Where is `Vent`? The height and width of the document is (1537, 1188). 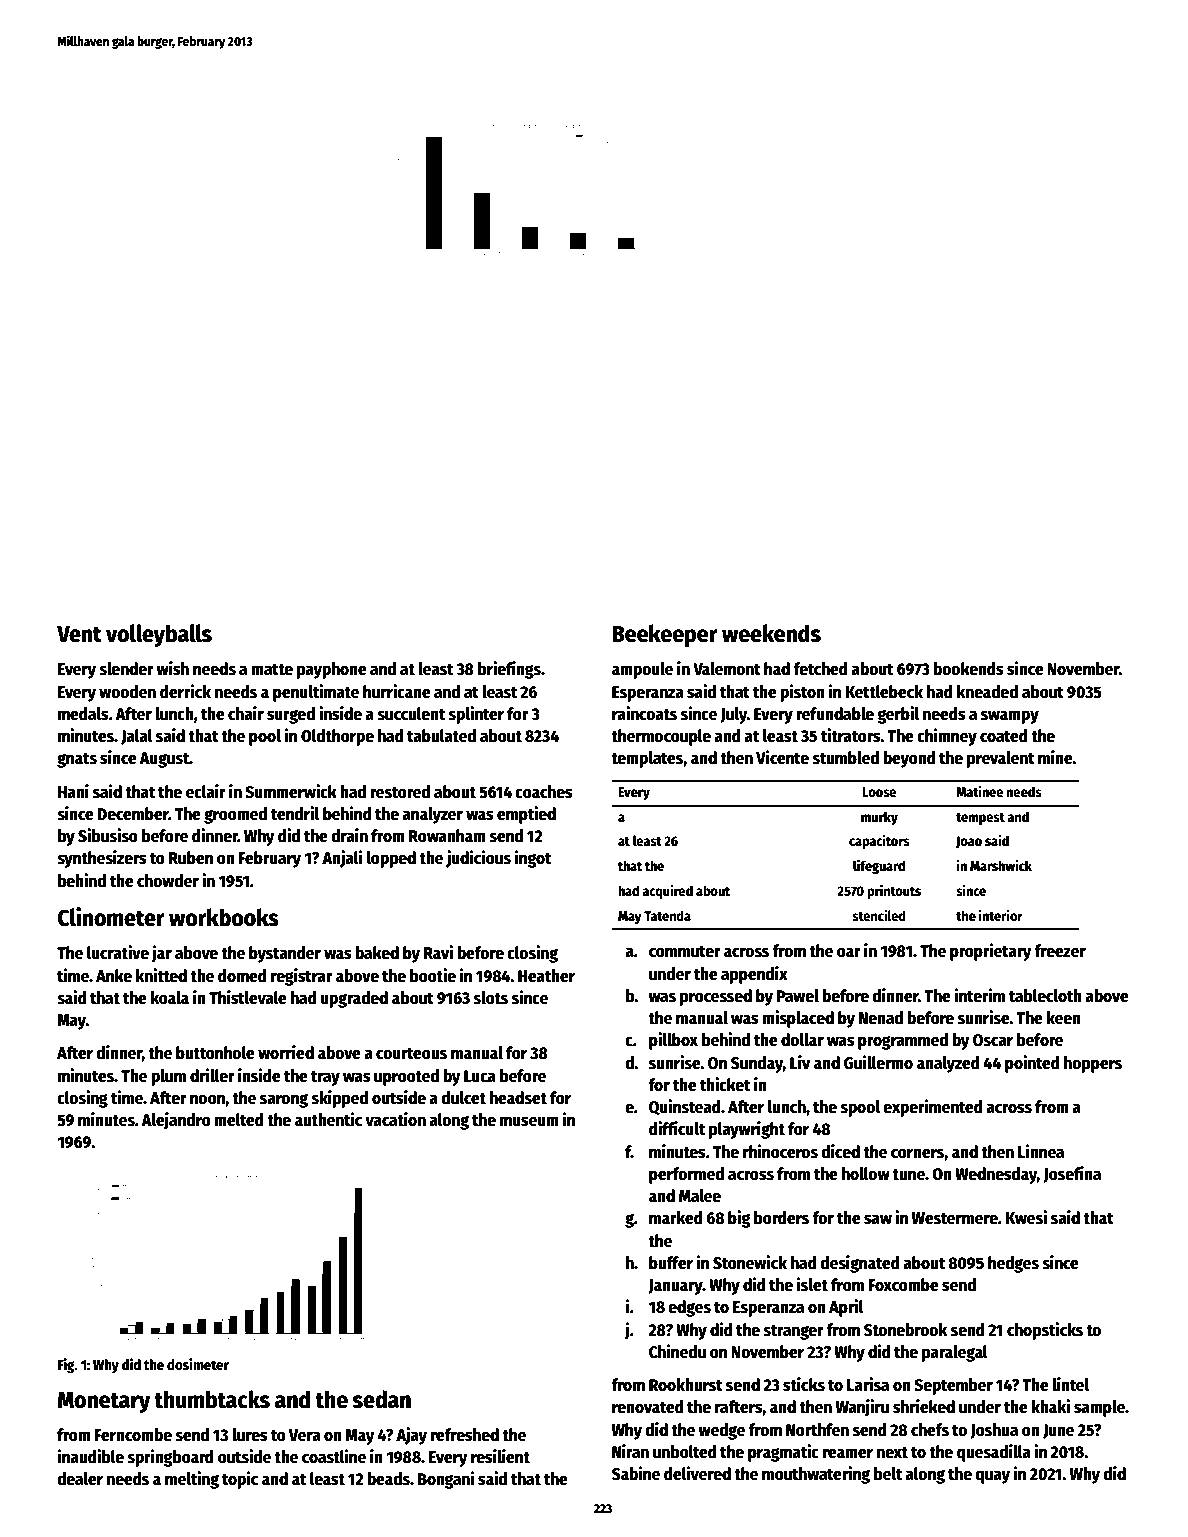 Vent is located at coordinates (79, 634).
